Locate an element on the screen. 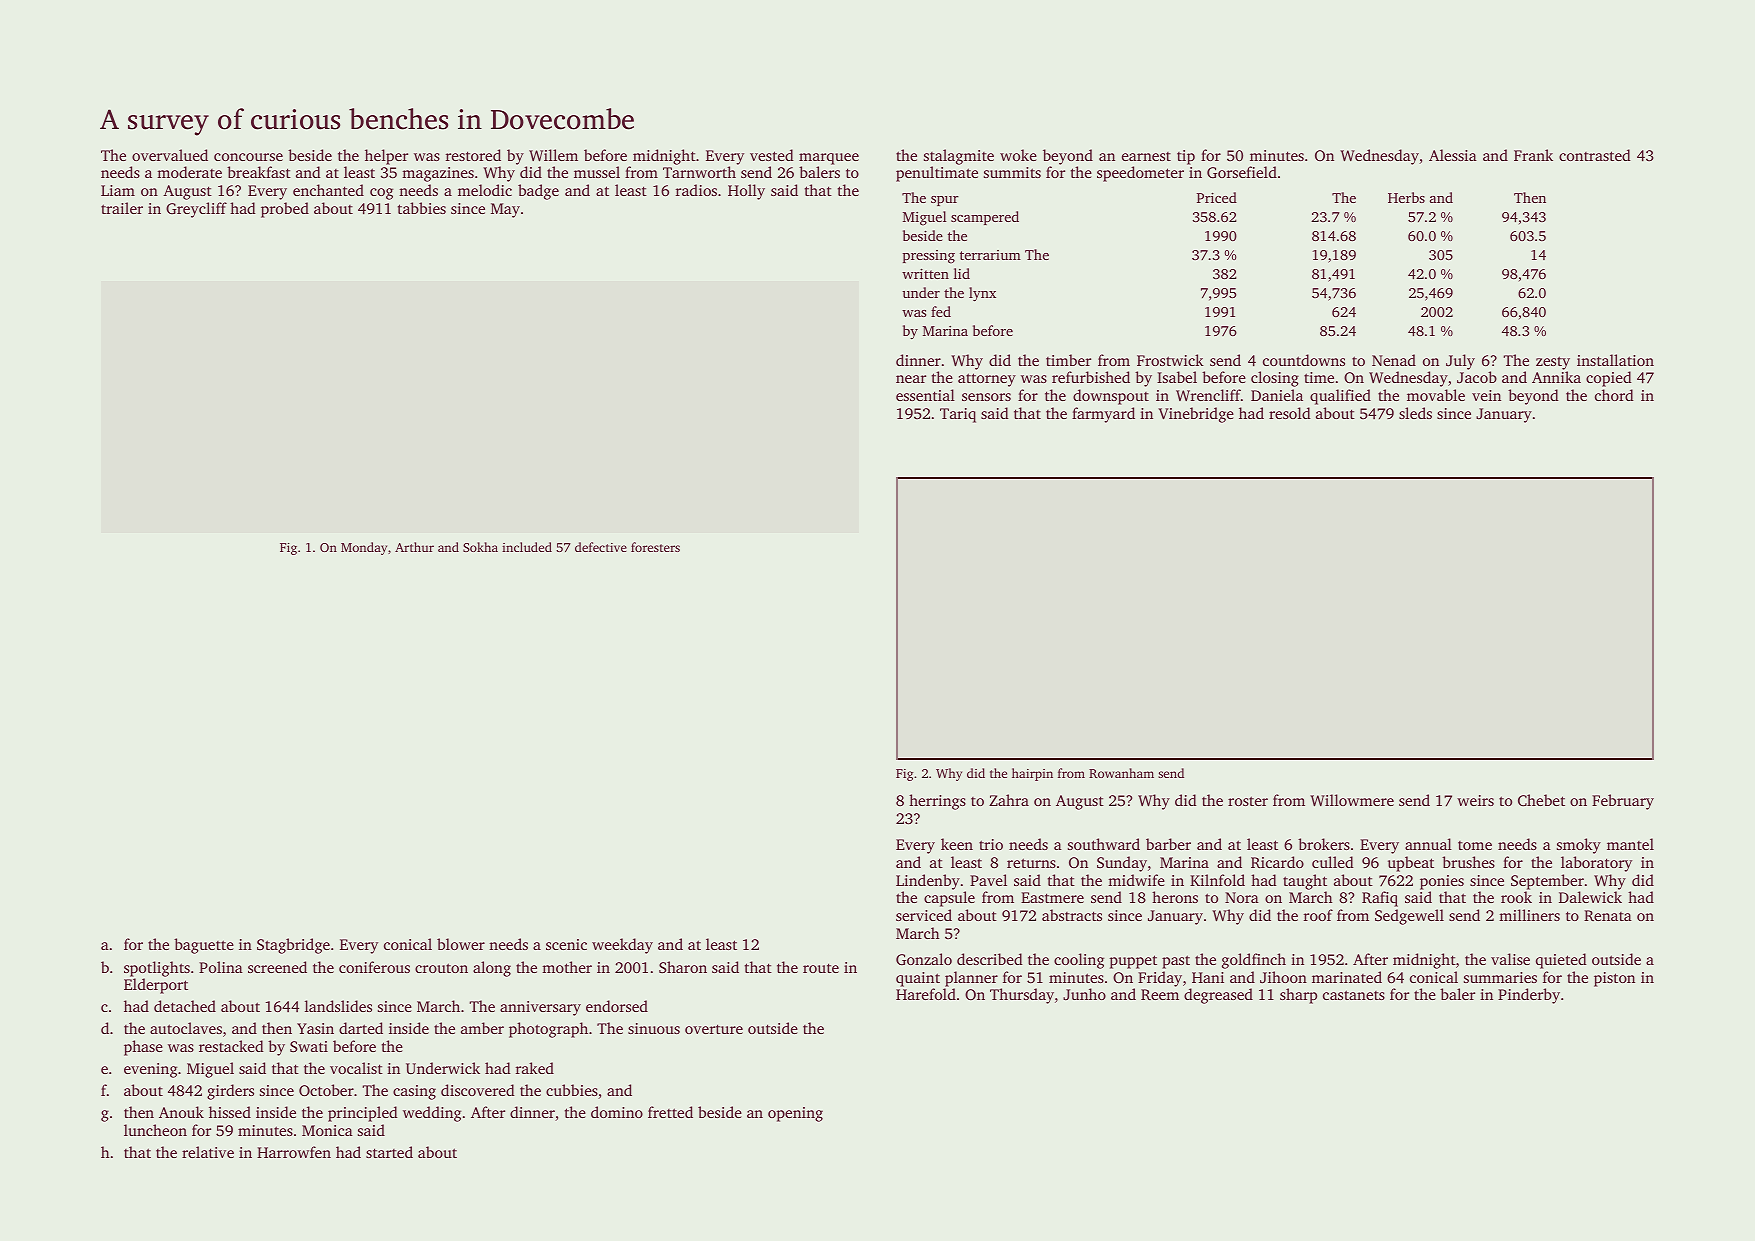 The width and height of the screenshot is (1755, 1241). Herbs is located at coordinates (1406, 197).
